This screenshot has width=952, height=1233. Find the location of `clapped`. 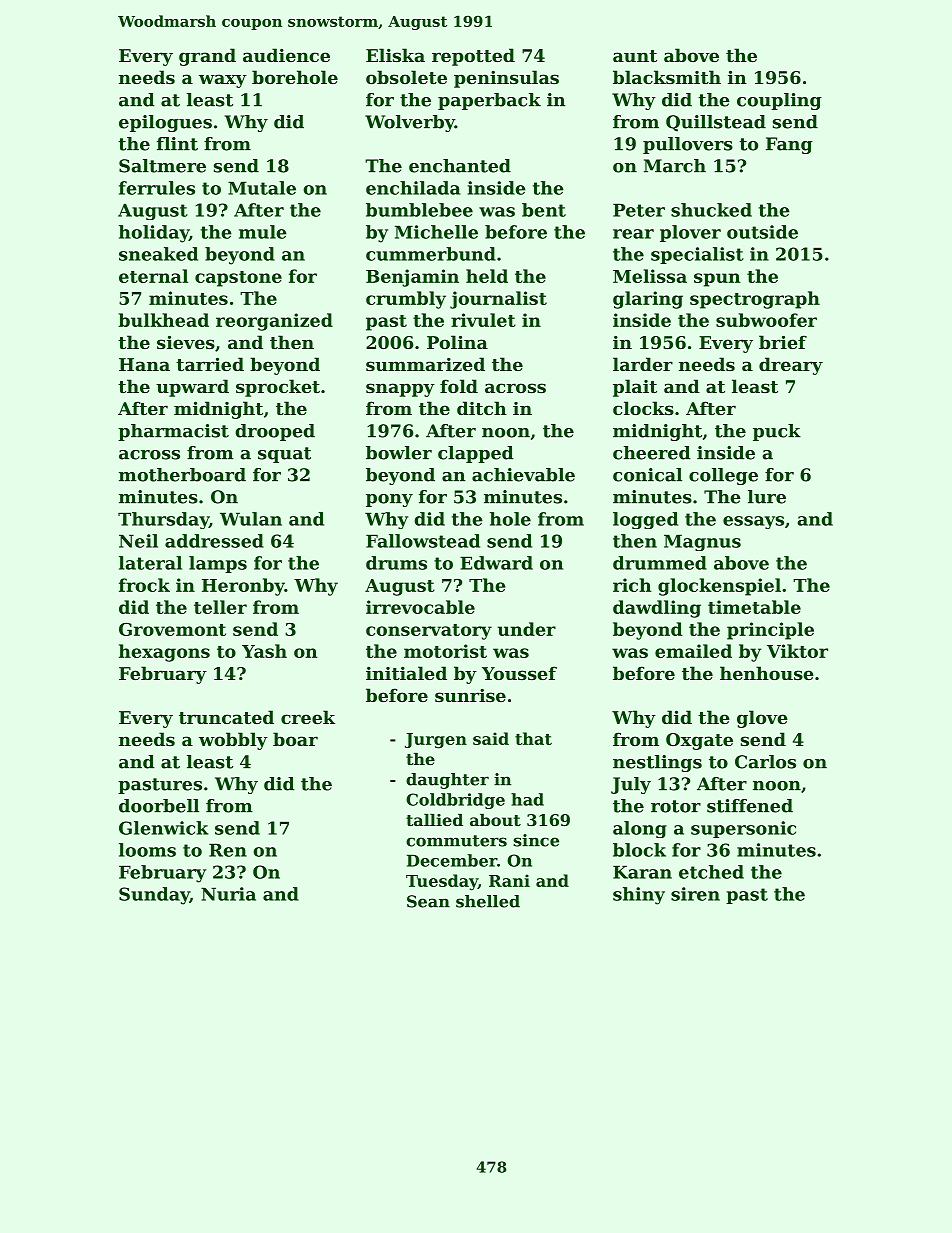

clapped is located at coordinates (476, 454).
